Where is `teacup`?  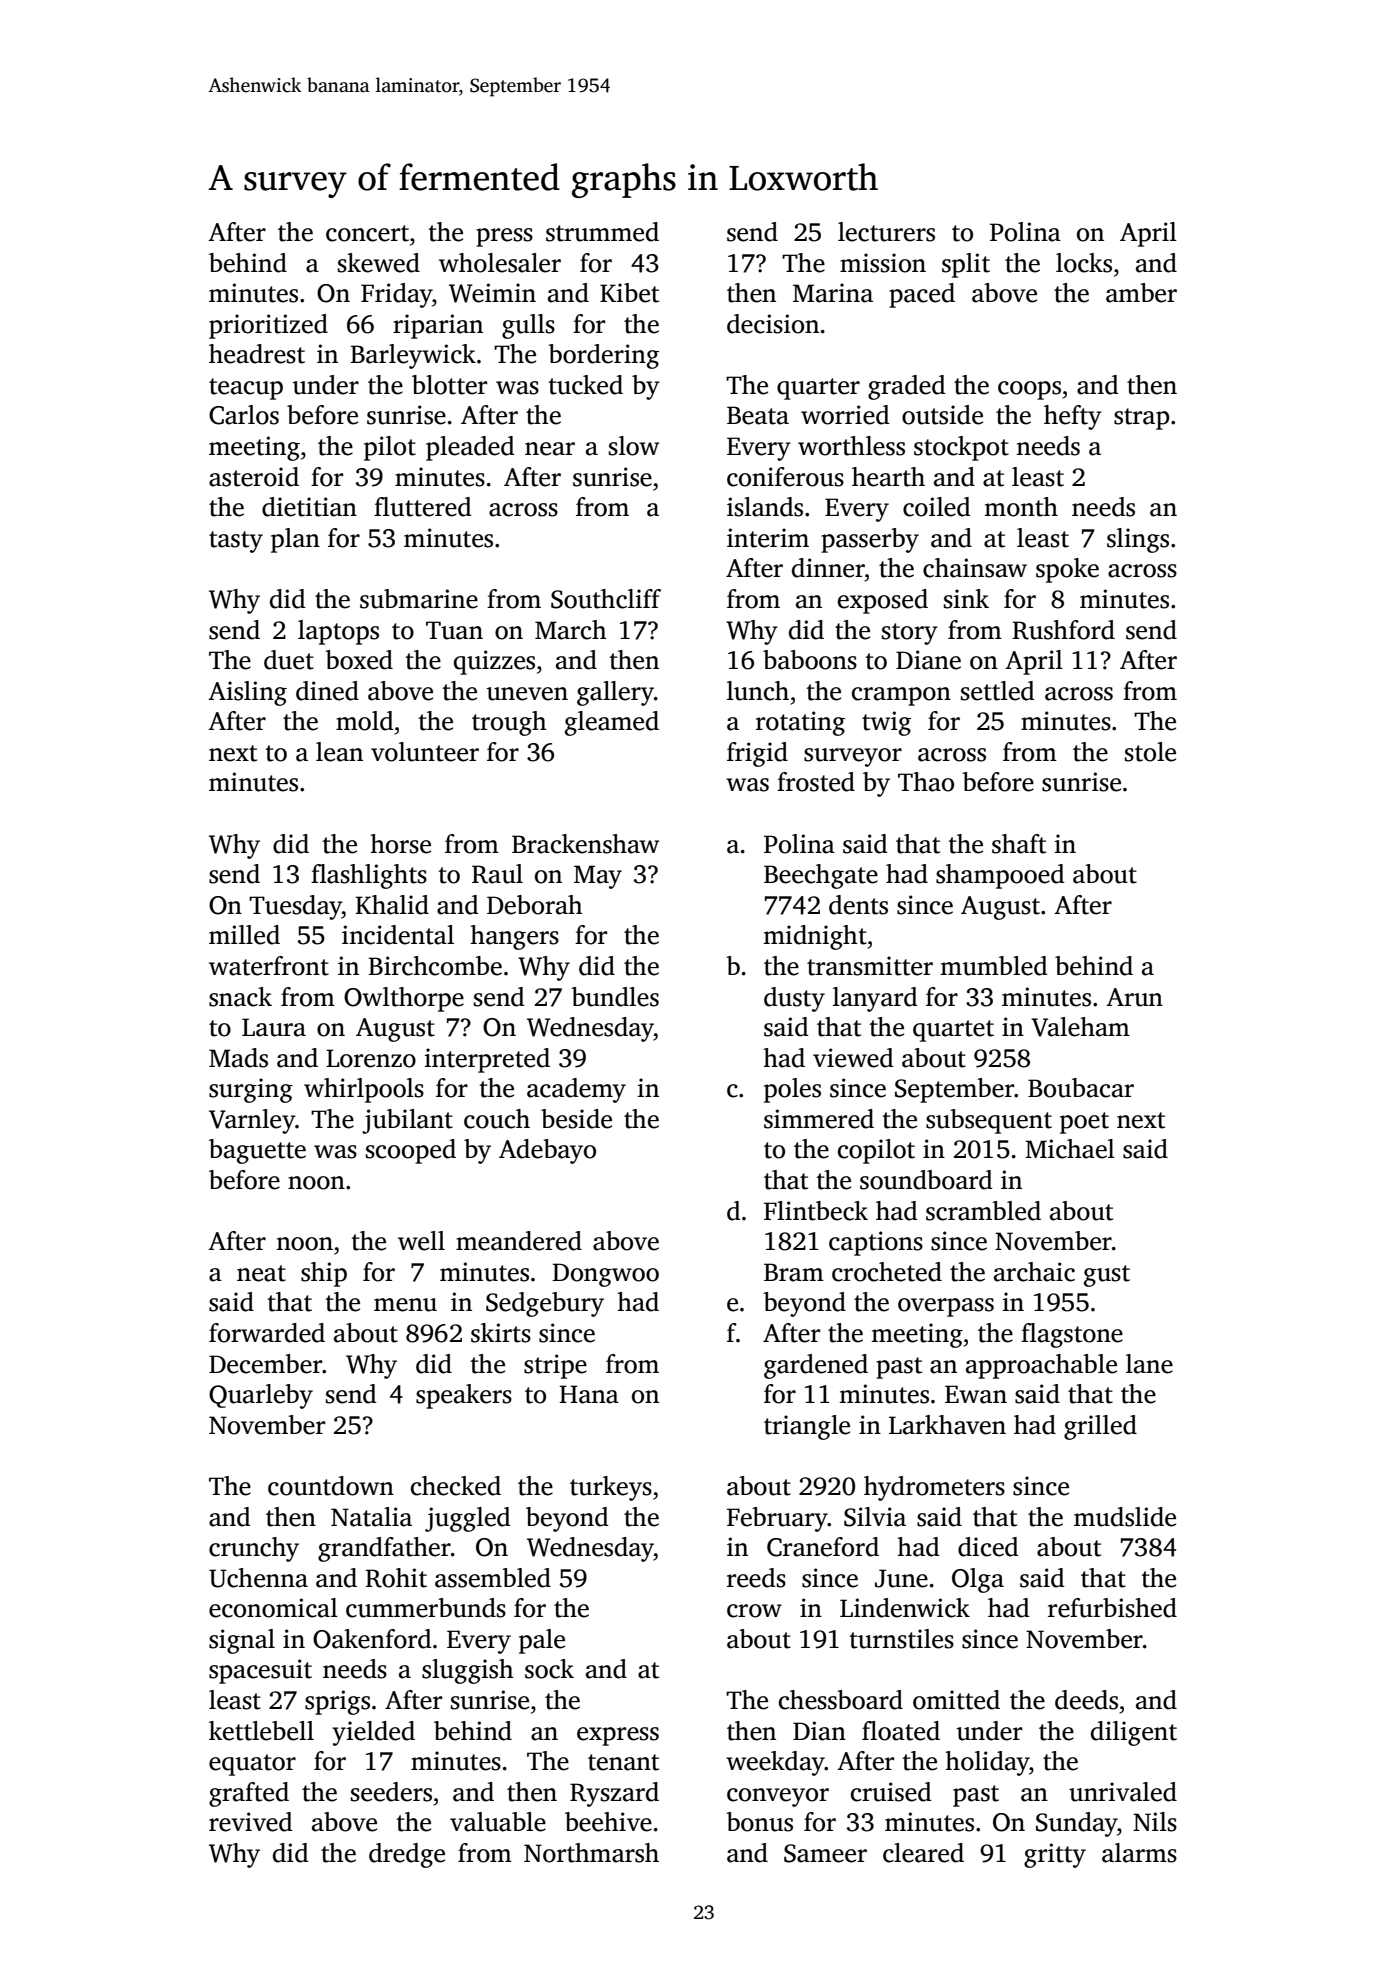 teacup is located at coordinates (246, 389).
